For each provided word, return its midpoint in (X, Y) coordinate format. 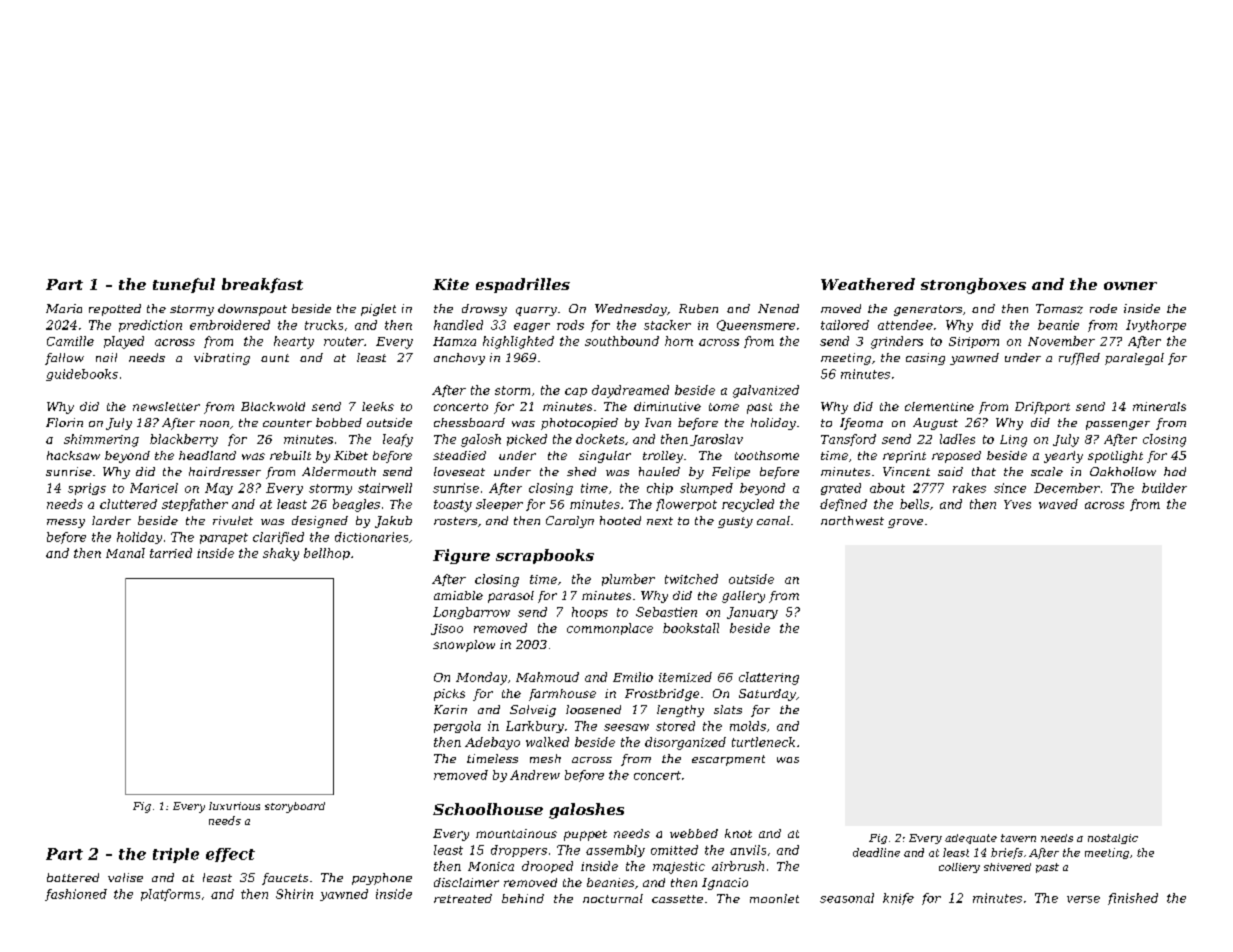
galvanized (766, 391)
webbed (694, 833)
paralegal (1134, 359)
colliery (959, 868)
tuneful (184, 285)
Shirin (294, 894)
